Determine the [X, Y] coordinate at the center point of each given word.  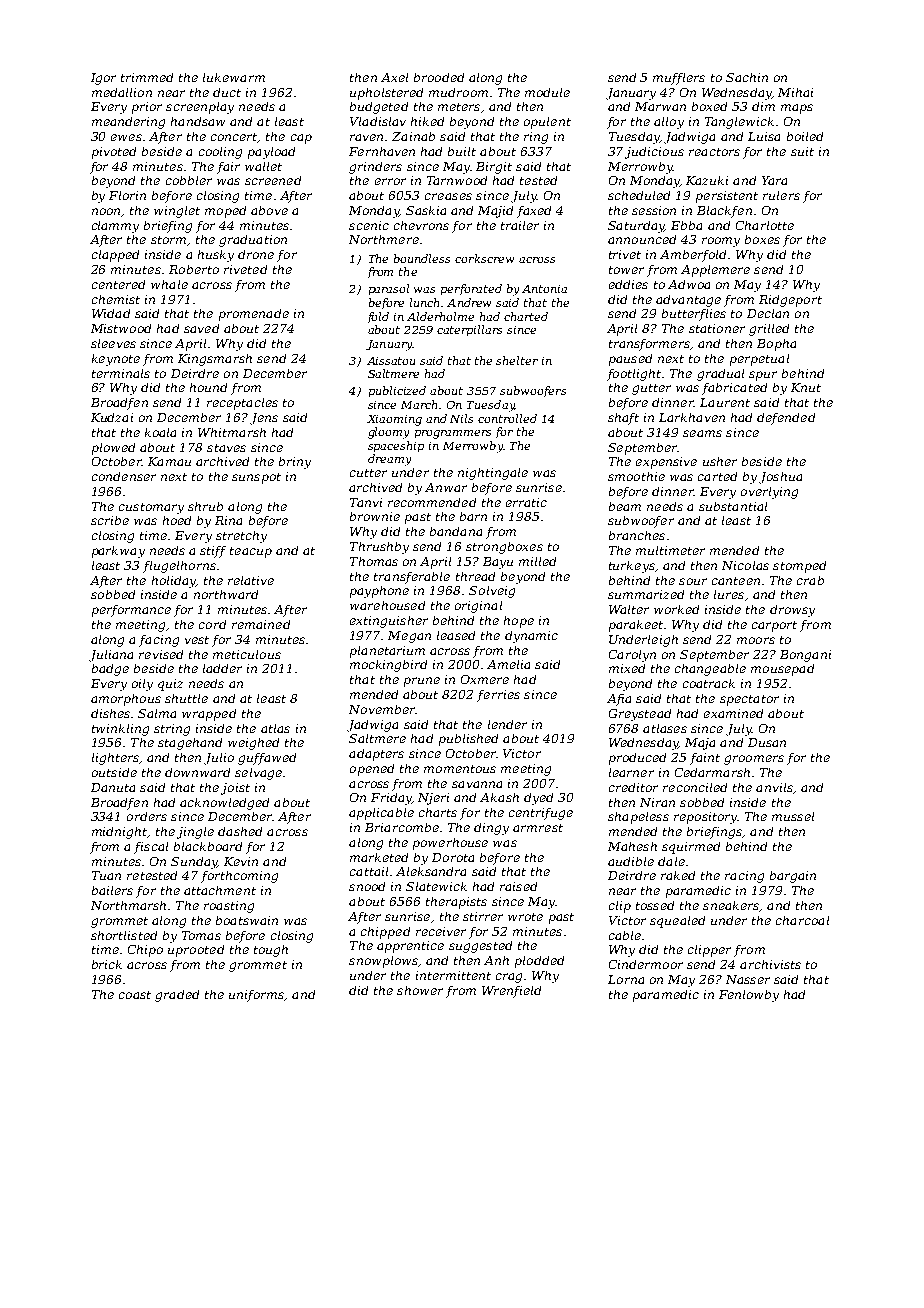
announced [642, 239]
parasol [389, 289]
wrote [525, 917]
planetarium [387, 652]
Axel [394, 77]
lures [729, 594]
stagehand [190, 744]
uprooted [196, 951]
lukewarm [234, 77]
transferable [412, 578]
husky [216, 256]
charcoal [802, 920]
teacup [251, 552]
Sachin [747, 77]
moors [756, 640]
